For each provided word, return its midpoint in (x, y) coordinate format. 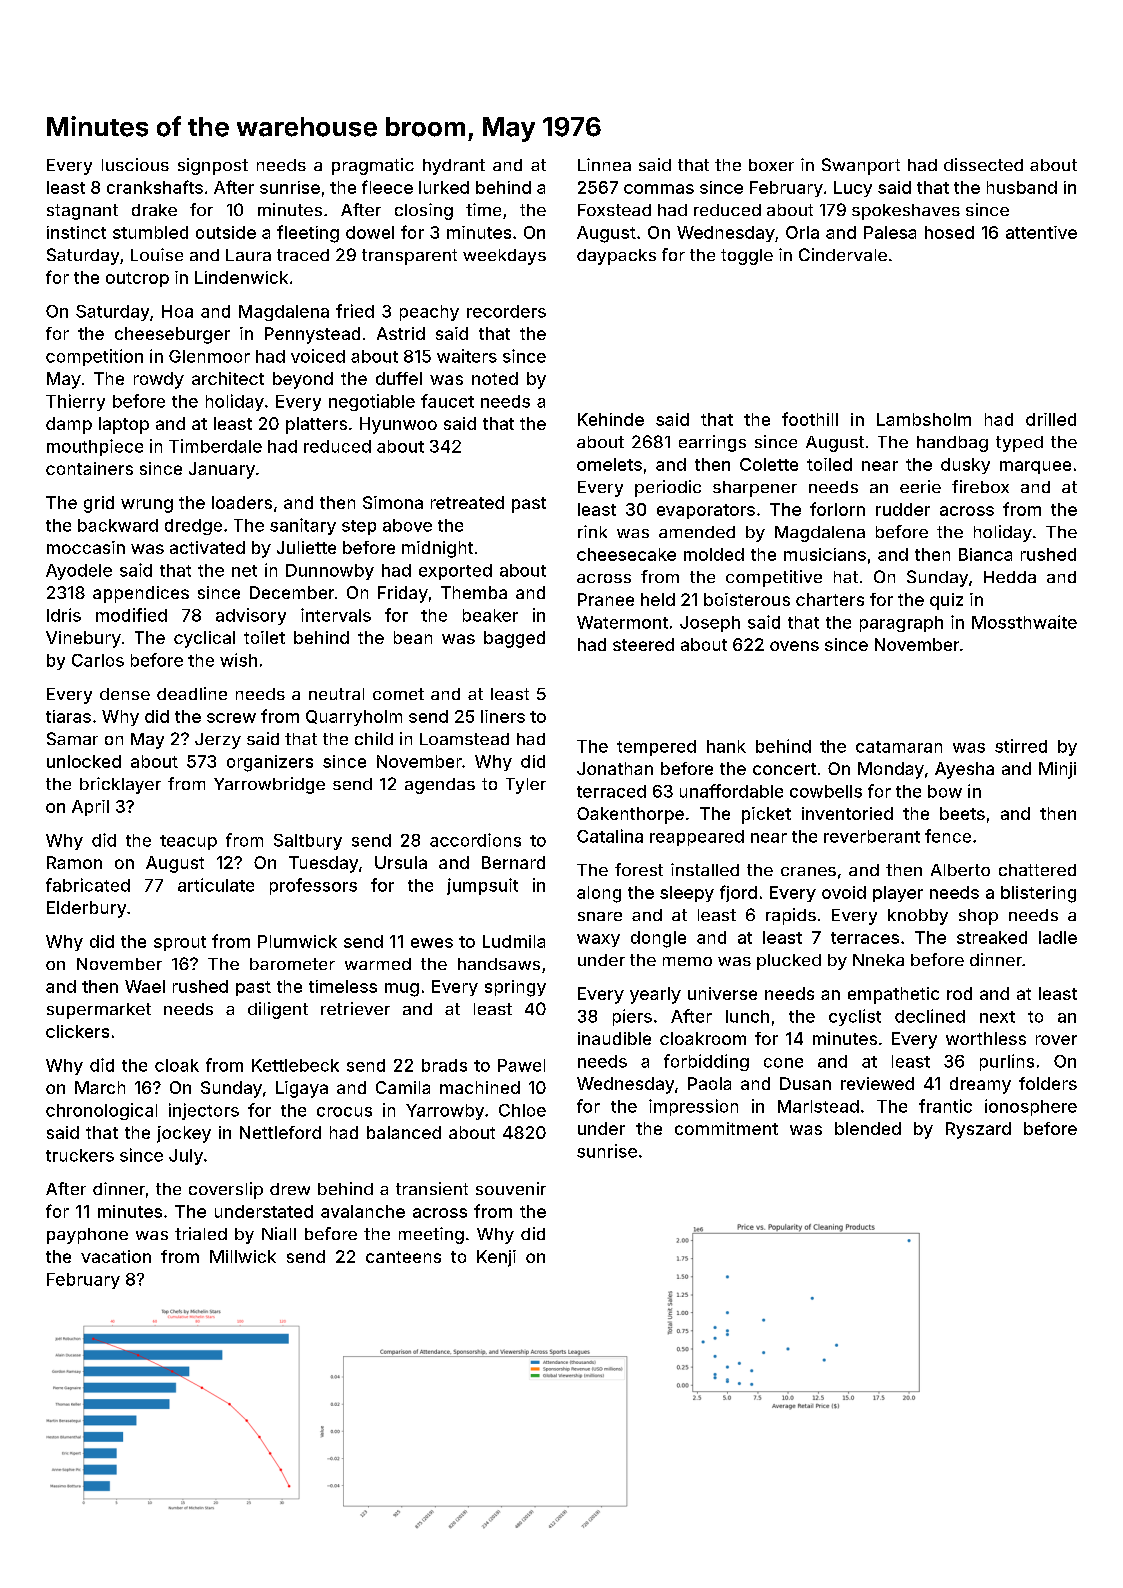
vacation (116, 1256)
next (997, 1017)
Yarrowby (445, 1112)
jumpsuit (482, 886)
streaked (992, 937)
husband (1022, 187)
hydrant (454, 167)
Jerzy (218, 741)
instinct (76, 232)
